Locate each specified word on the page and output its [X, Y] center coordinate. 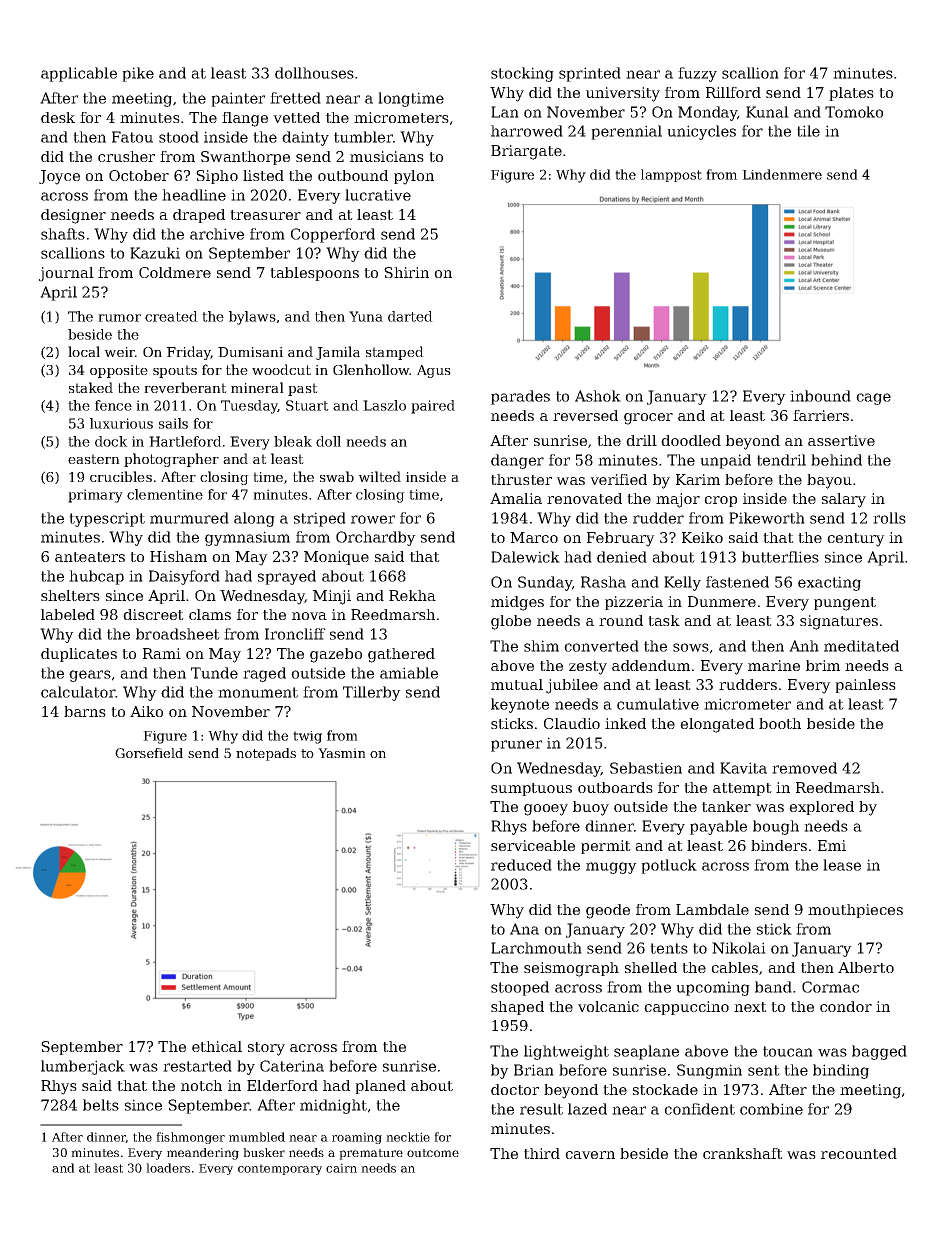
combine [771, 1109]
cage [873, 399]
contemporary [280, 1169]
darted [410, 316]
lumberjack [83, 1067]
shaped [517, 1008]
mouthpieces [855, 911]
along [254, 519]
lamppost [671, 175]
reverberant [185, 387]
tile [808, 131]
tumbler [363, 137]
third [542, 1153]
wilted [379, 476]
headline [194, 195]
